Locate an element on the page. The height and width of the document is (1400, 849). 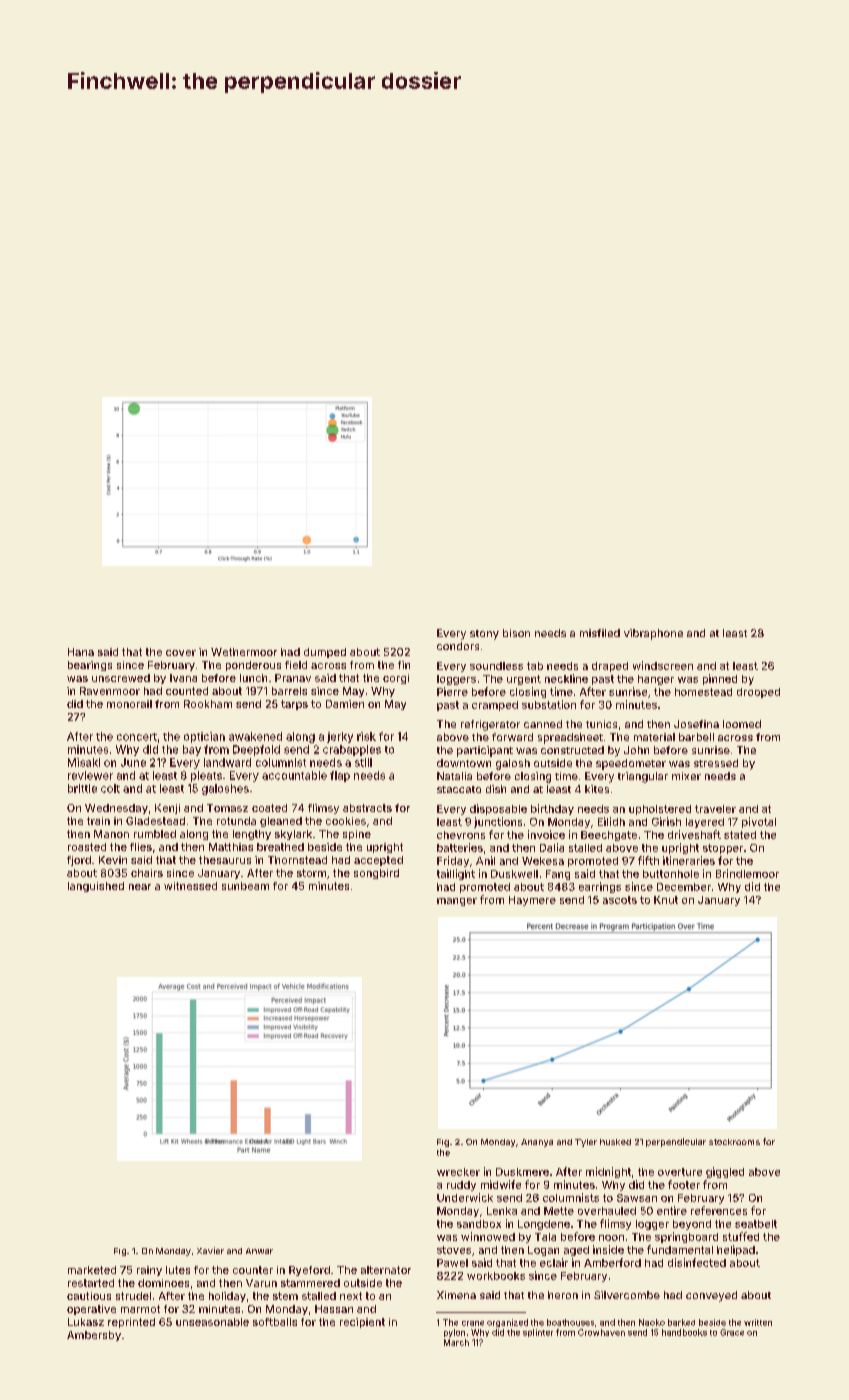
pylon is located at coordinates (454, 1333).
